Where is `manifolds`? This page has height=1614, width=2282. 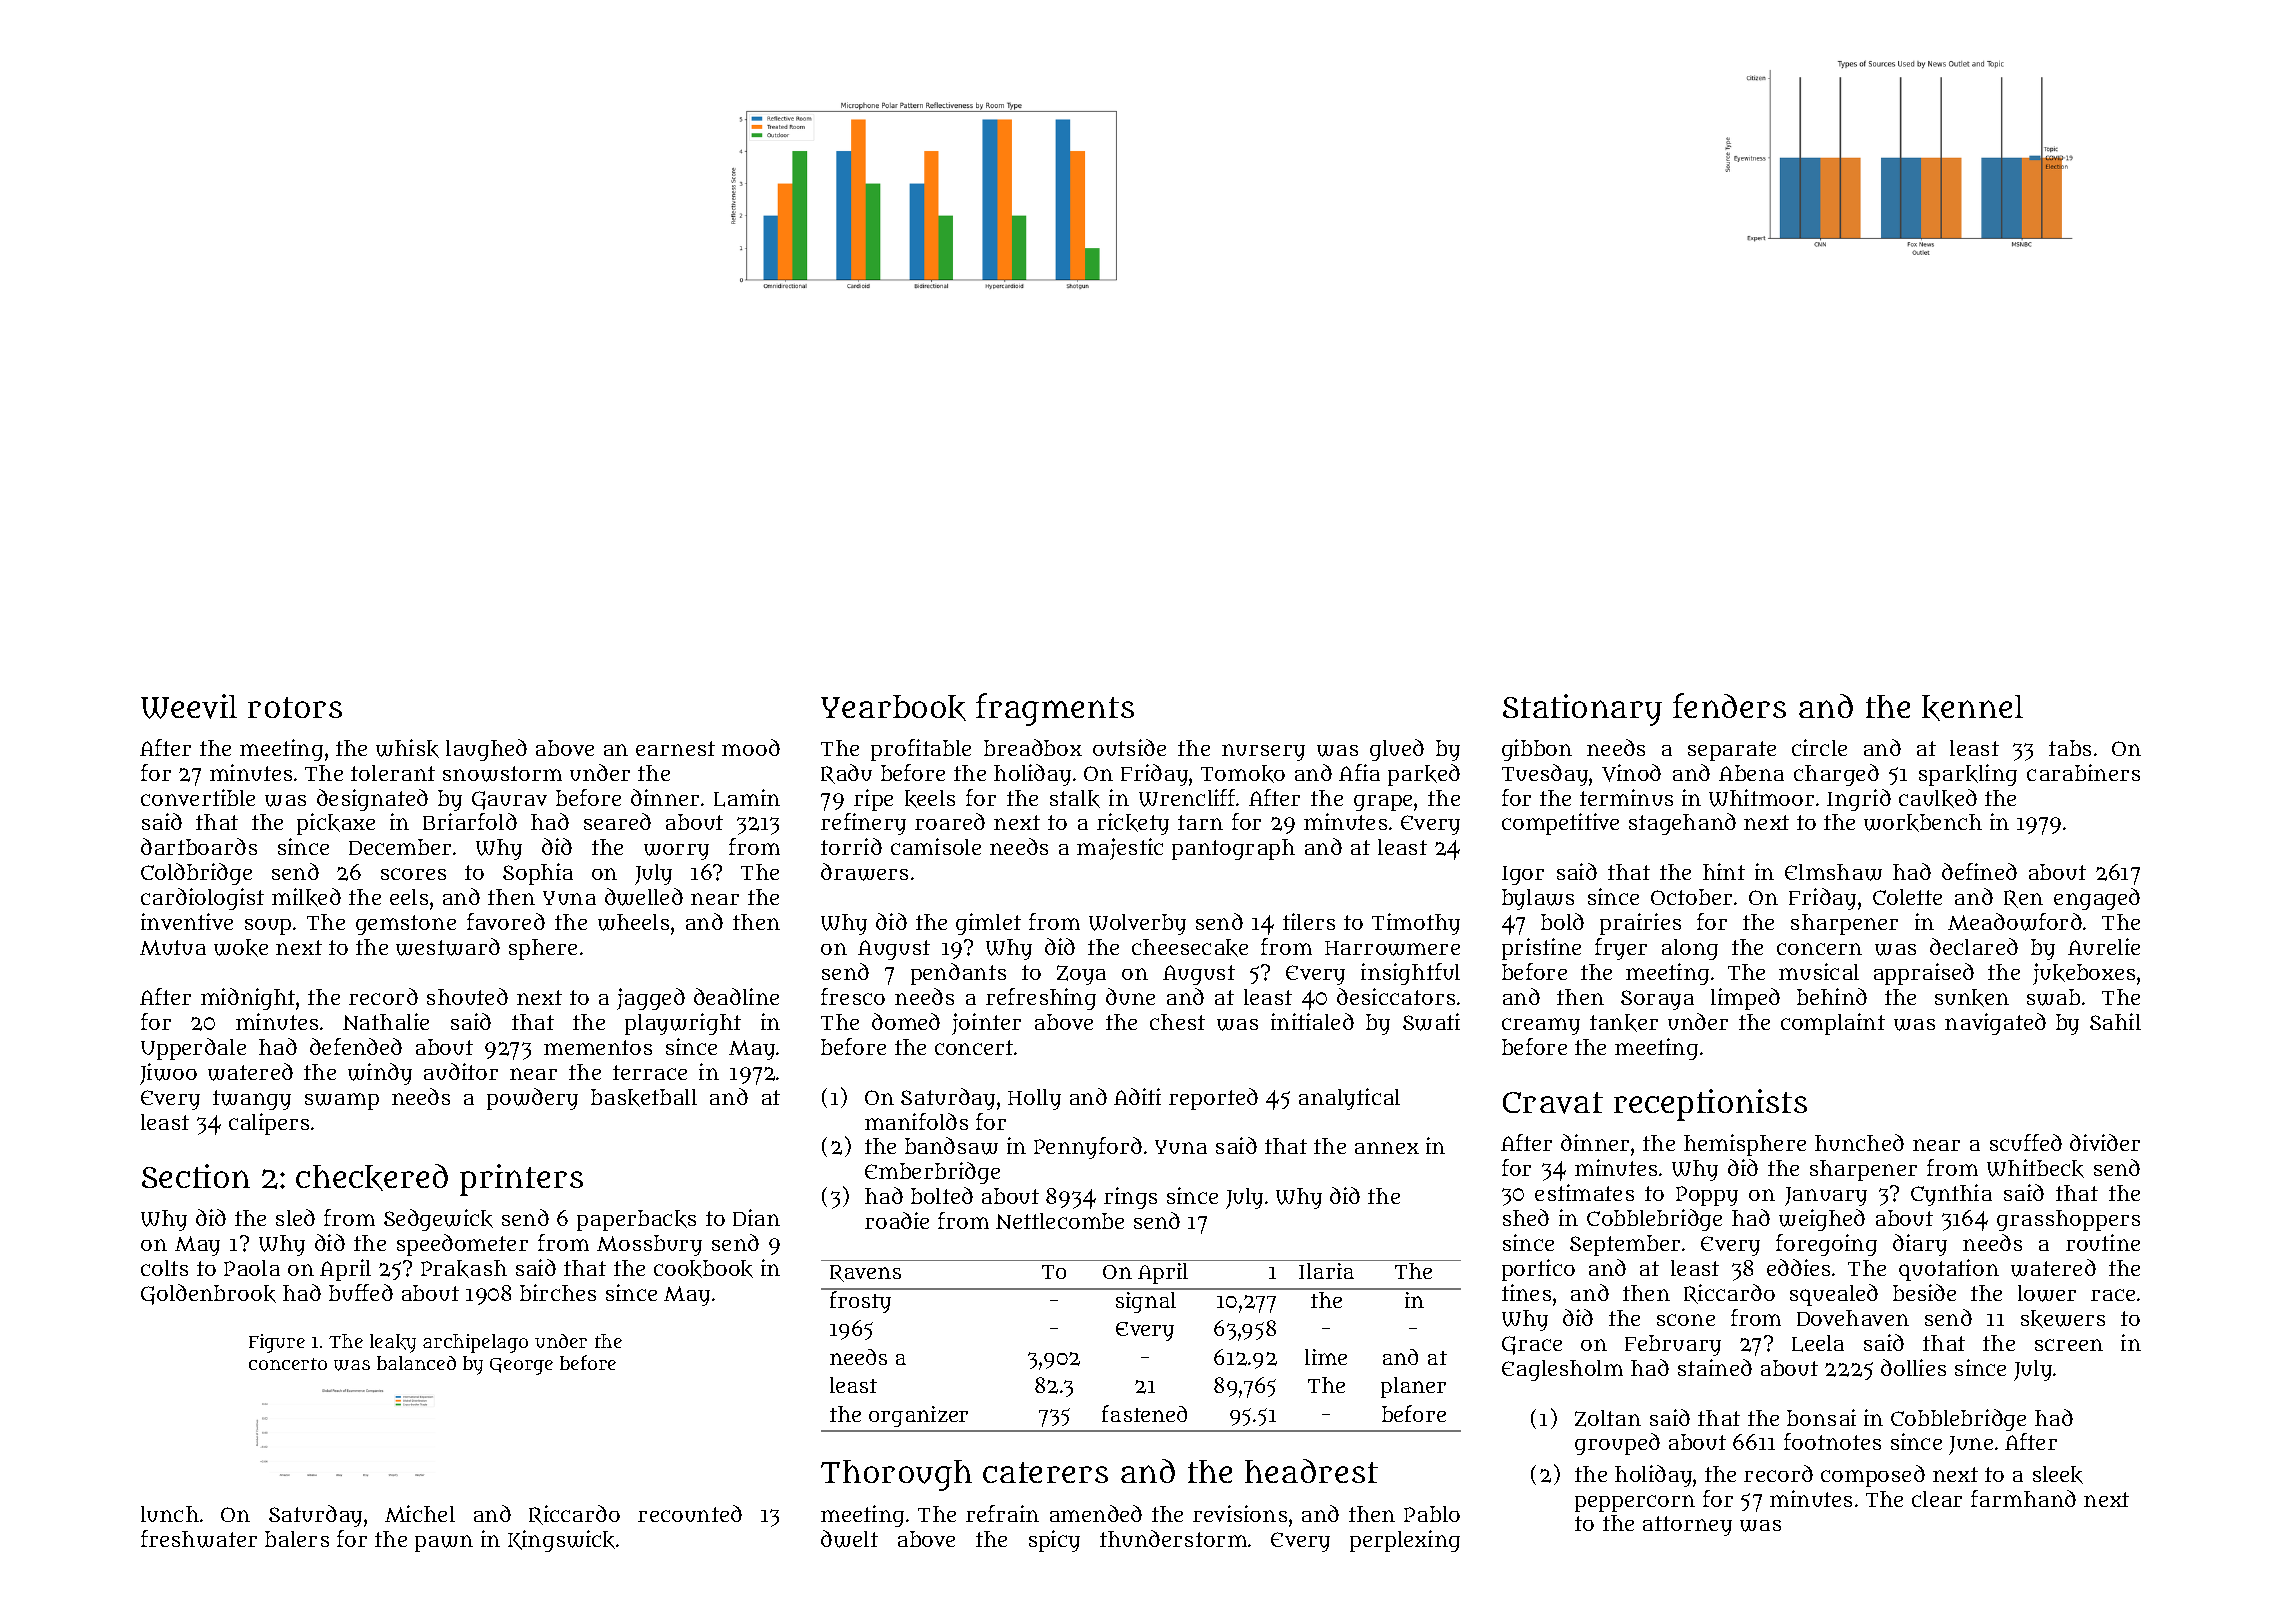
manifolds is located at coordinates (916, 1121).
